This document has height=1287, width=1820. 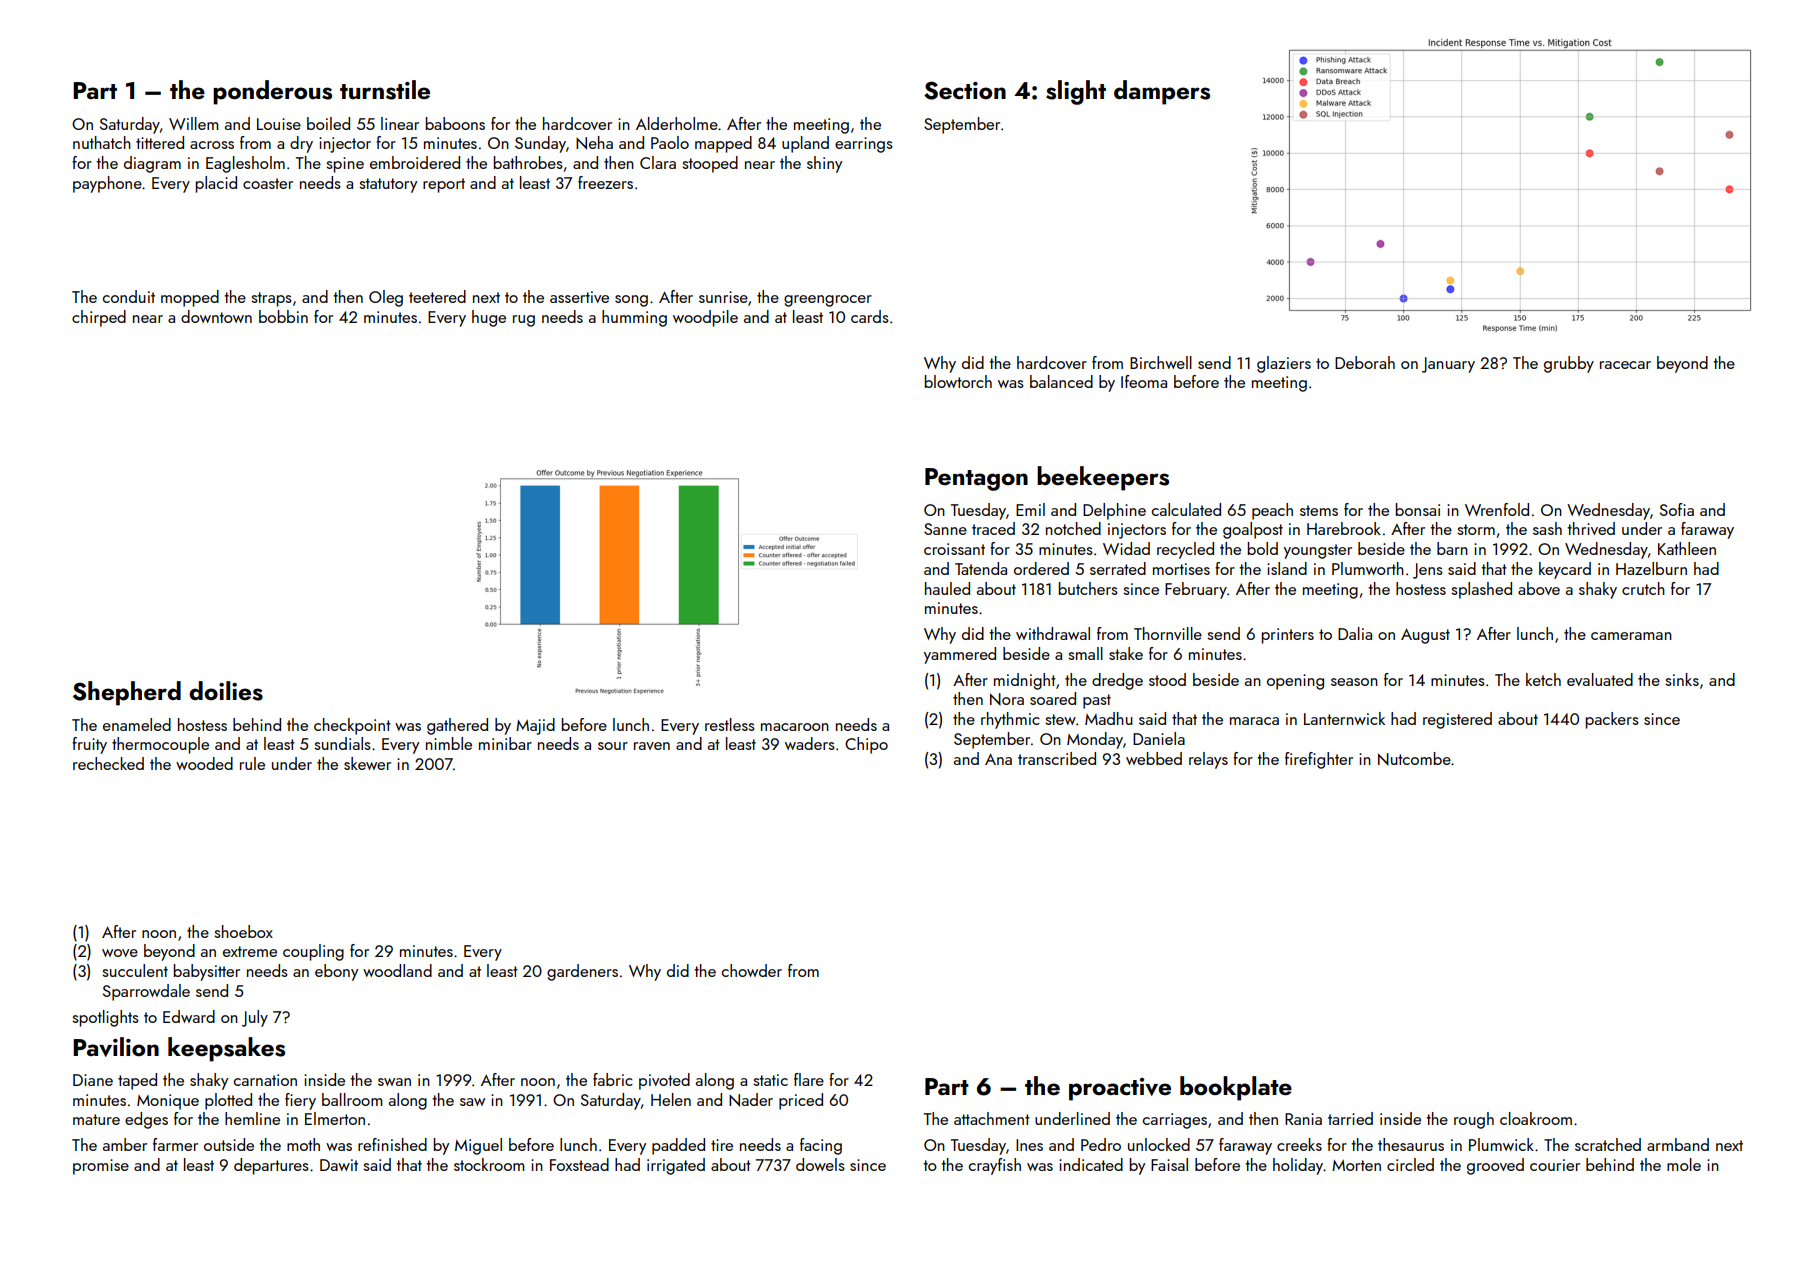 I want to click on slight, so click(x=1076, y=92).
